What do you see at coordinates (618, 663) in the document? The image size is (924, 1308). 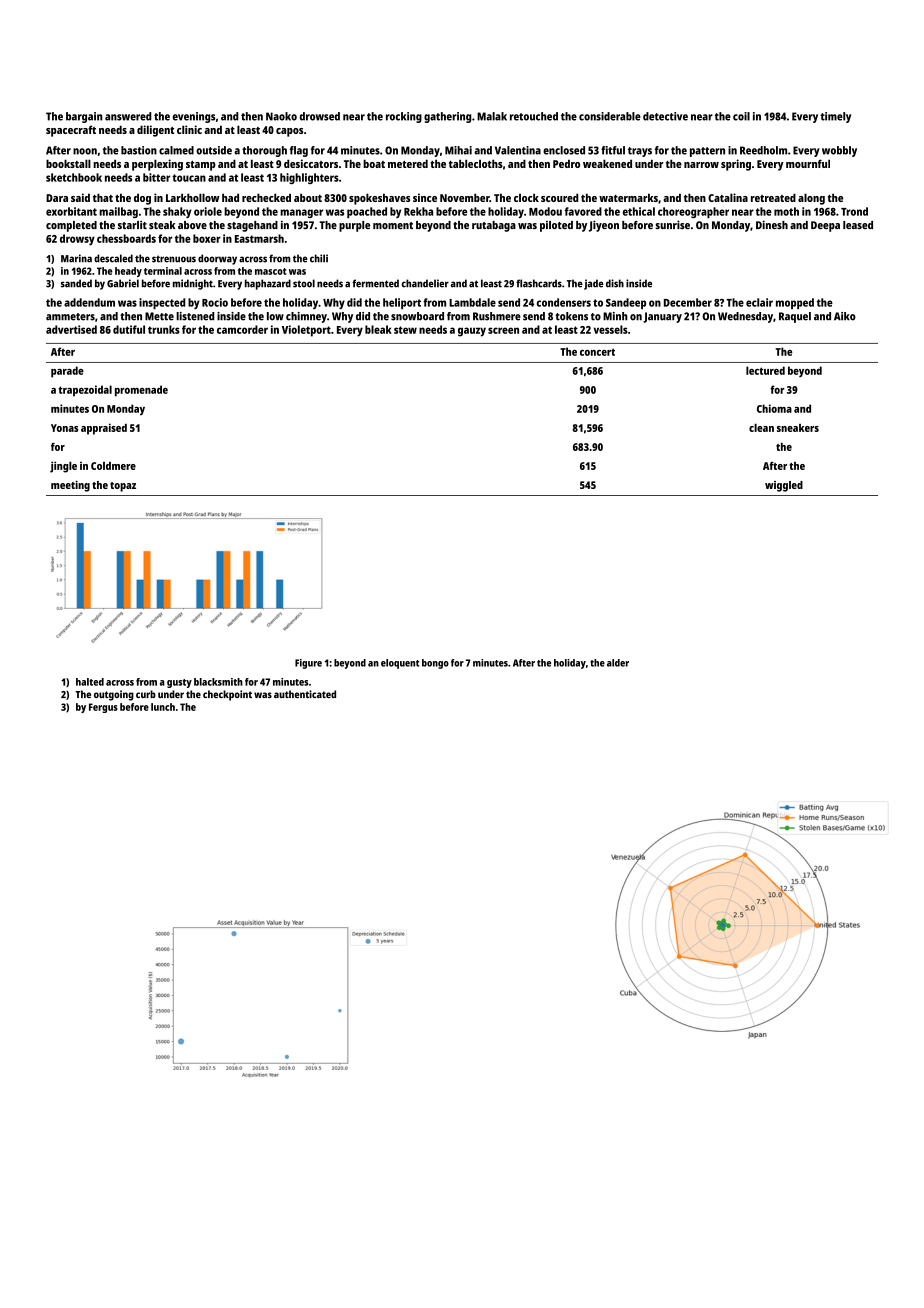 I see `alder` at bounding box center [618, 663].
